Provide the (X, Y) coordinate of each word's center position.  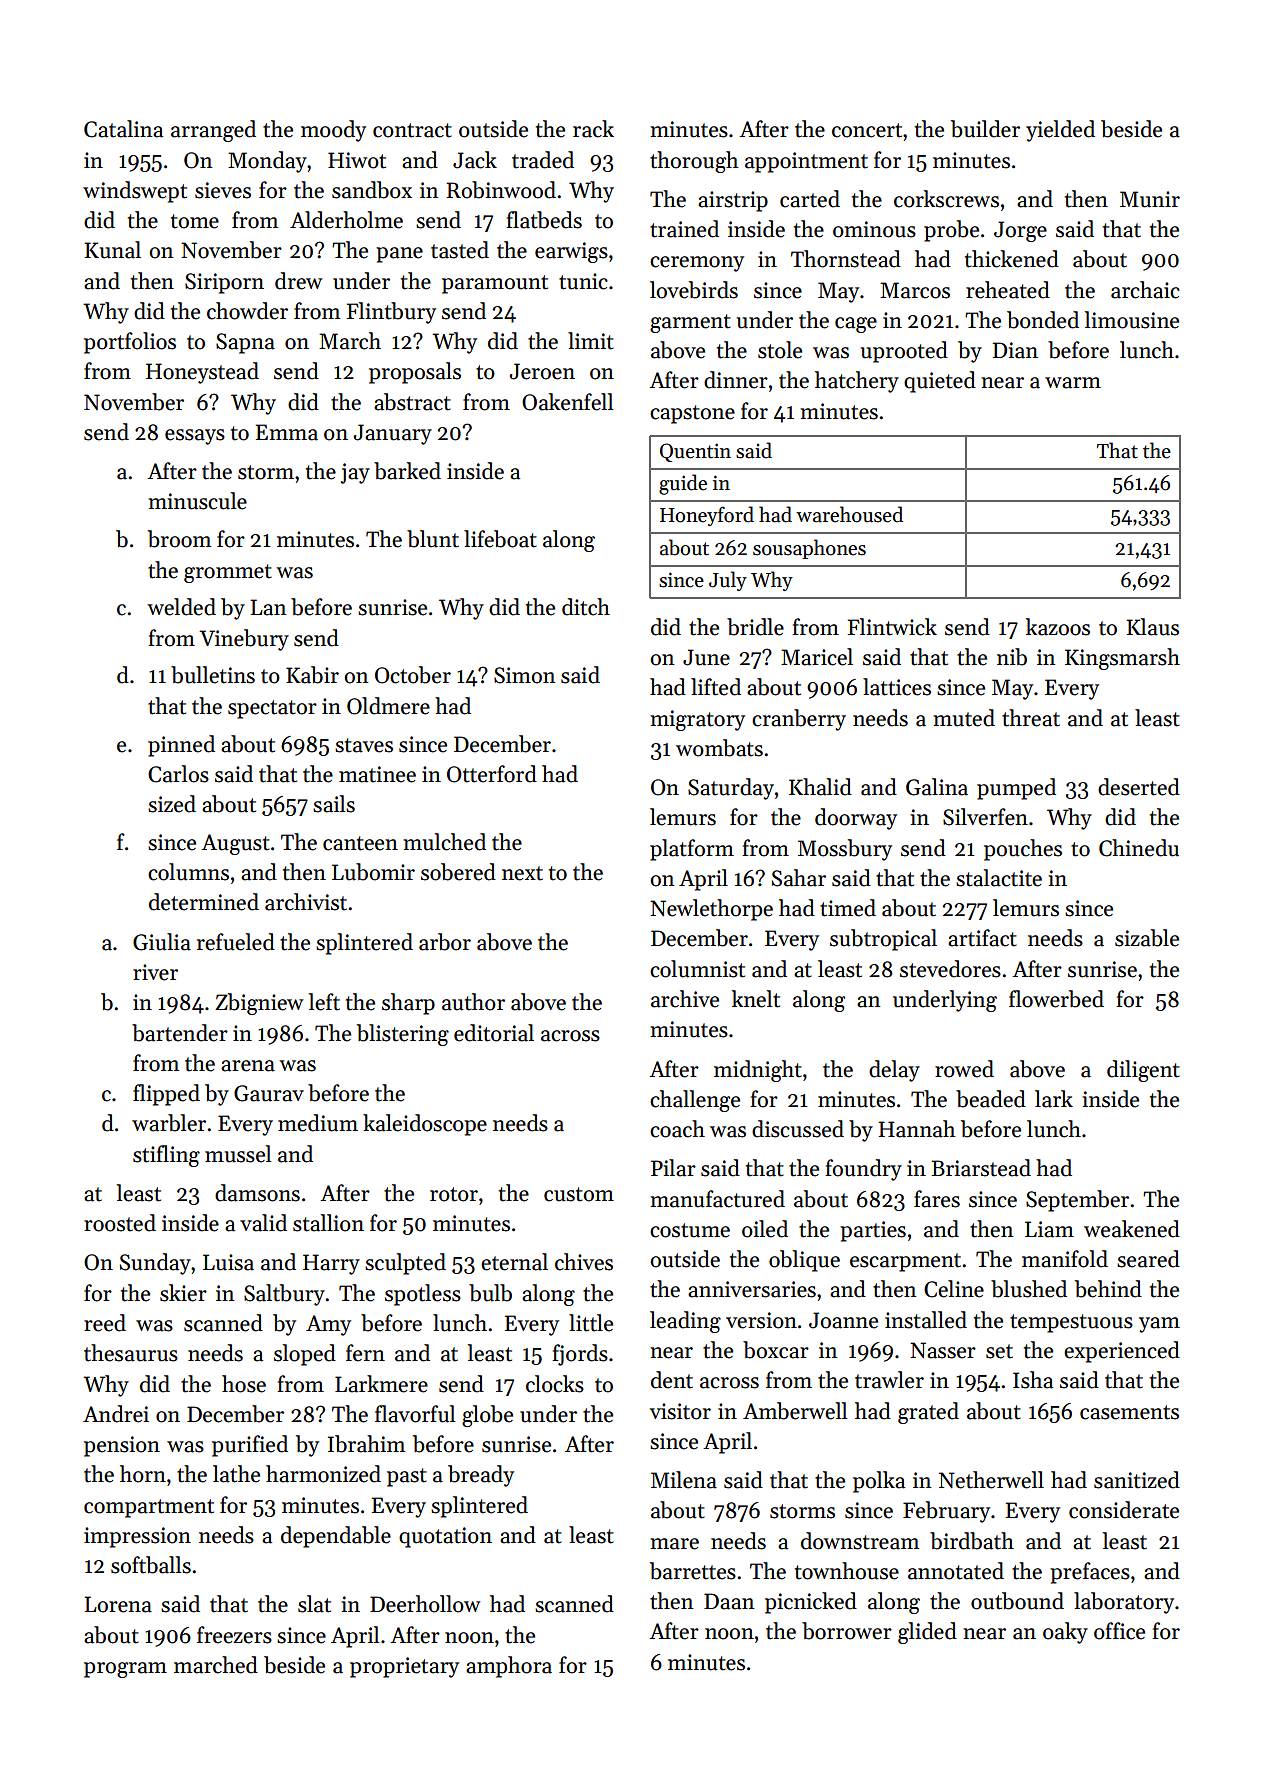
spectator (272, 709)
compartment (149, 1508)
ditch (586, 607)
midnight (758, 1071)
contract (412, 130)
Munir (1150, 199)
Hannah (917, 1129)
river (155, 972)
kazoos (1058, 627)
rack (593, 129)
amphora (509, 1667)
